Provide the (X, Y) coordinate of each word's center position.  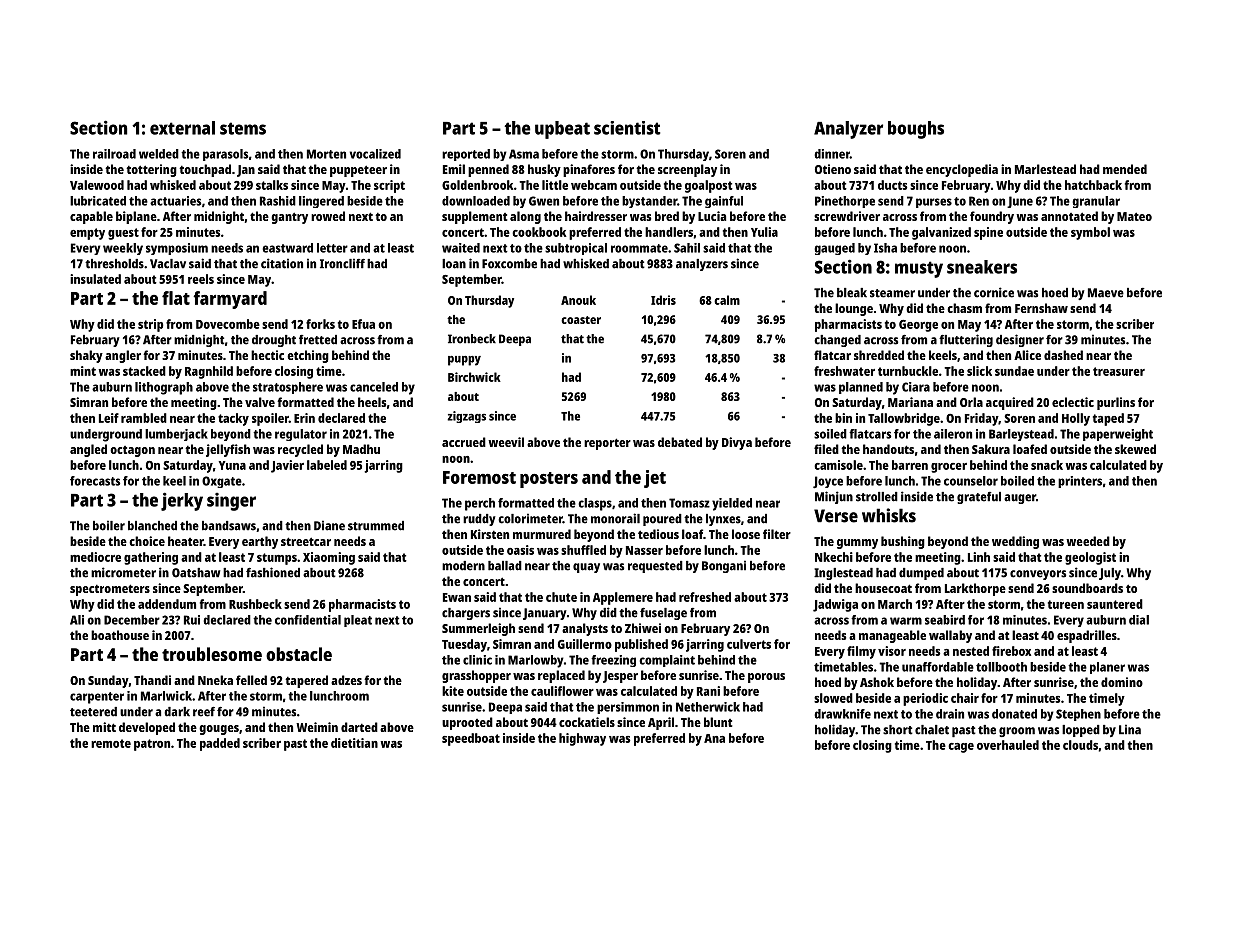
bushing (903, 542)
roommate (639, 248)
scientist (627, 128)
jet (655, 479)
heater (186, 541)
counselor (971, 481)
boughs (916, 130)
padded (220, 744)
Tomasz (689, 503)
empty (87, 234)
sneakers (982, 267)
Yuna (232, 465)
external (182, 128)
